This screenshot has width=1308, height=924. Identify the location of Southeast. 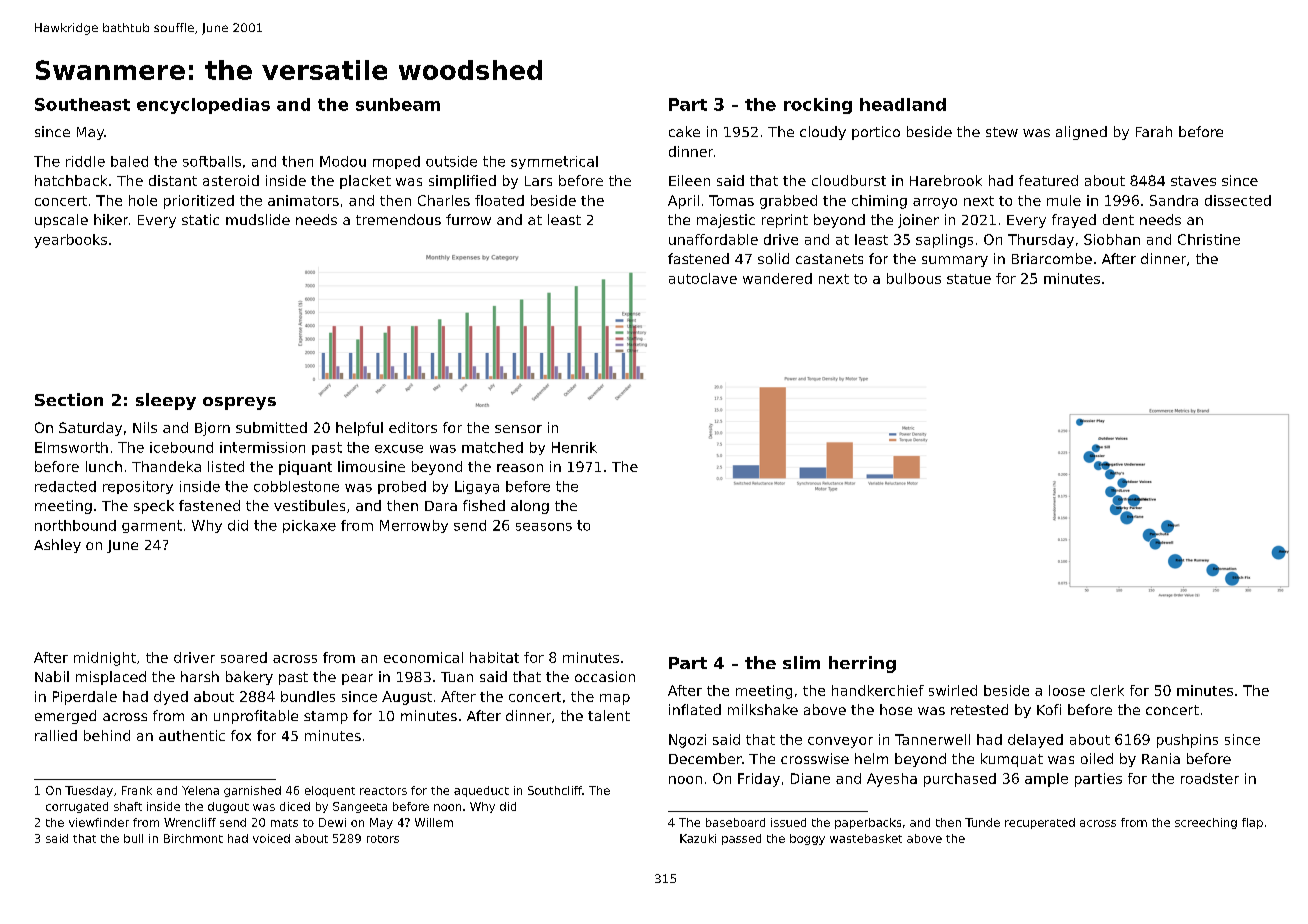
(82, 104).
